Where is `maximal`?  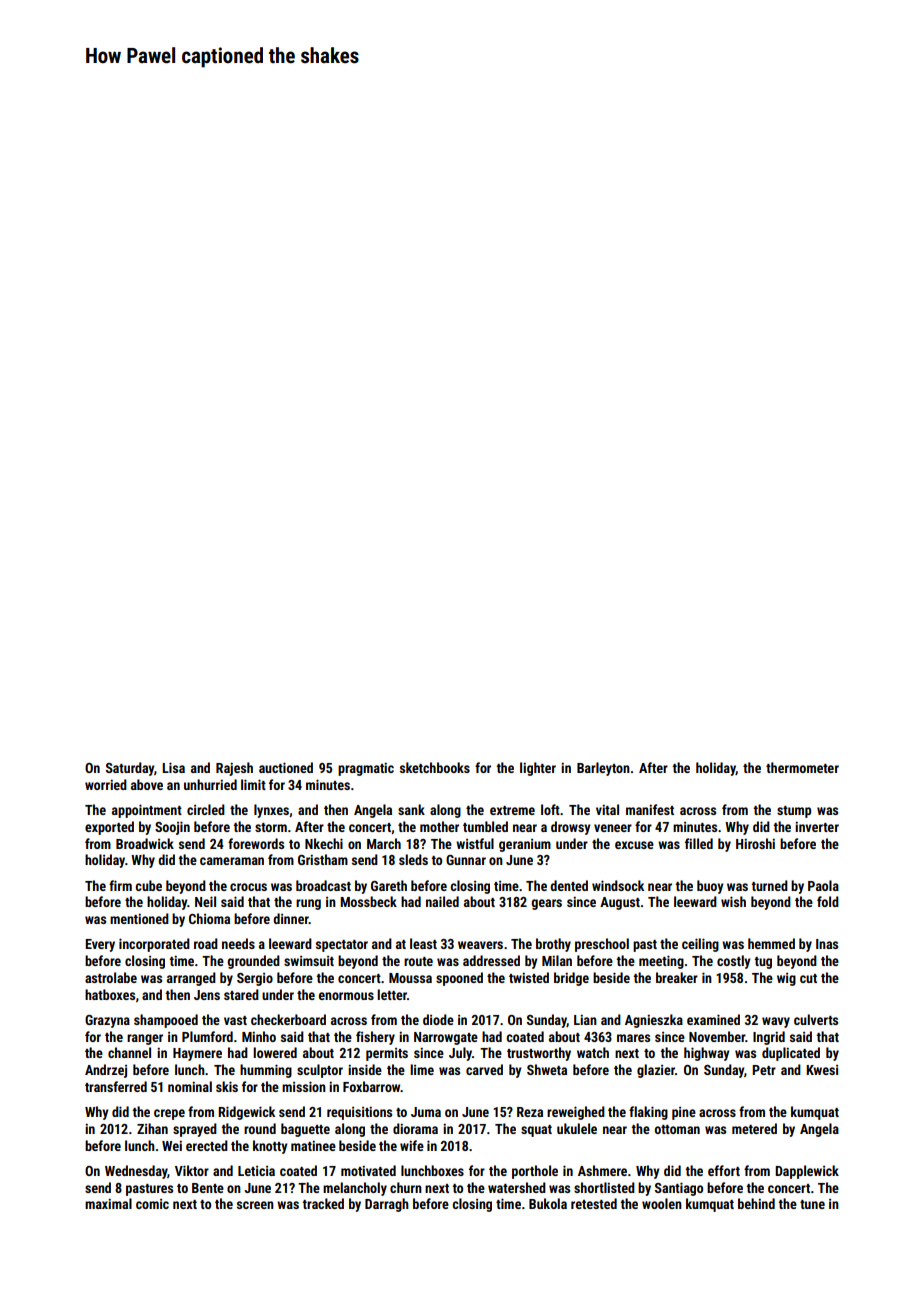 maximal is located at coordinates (108, 1203).
